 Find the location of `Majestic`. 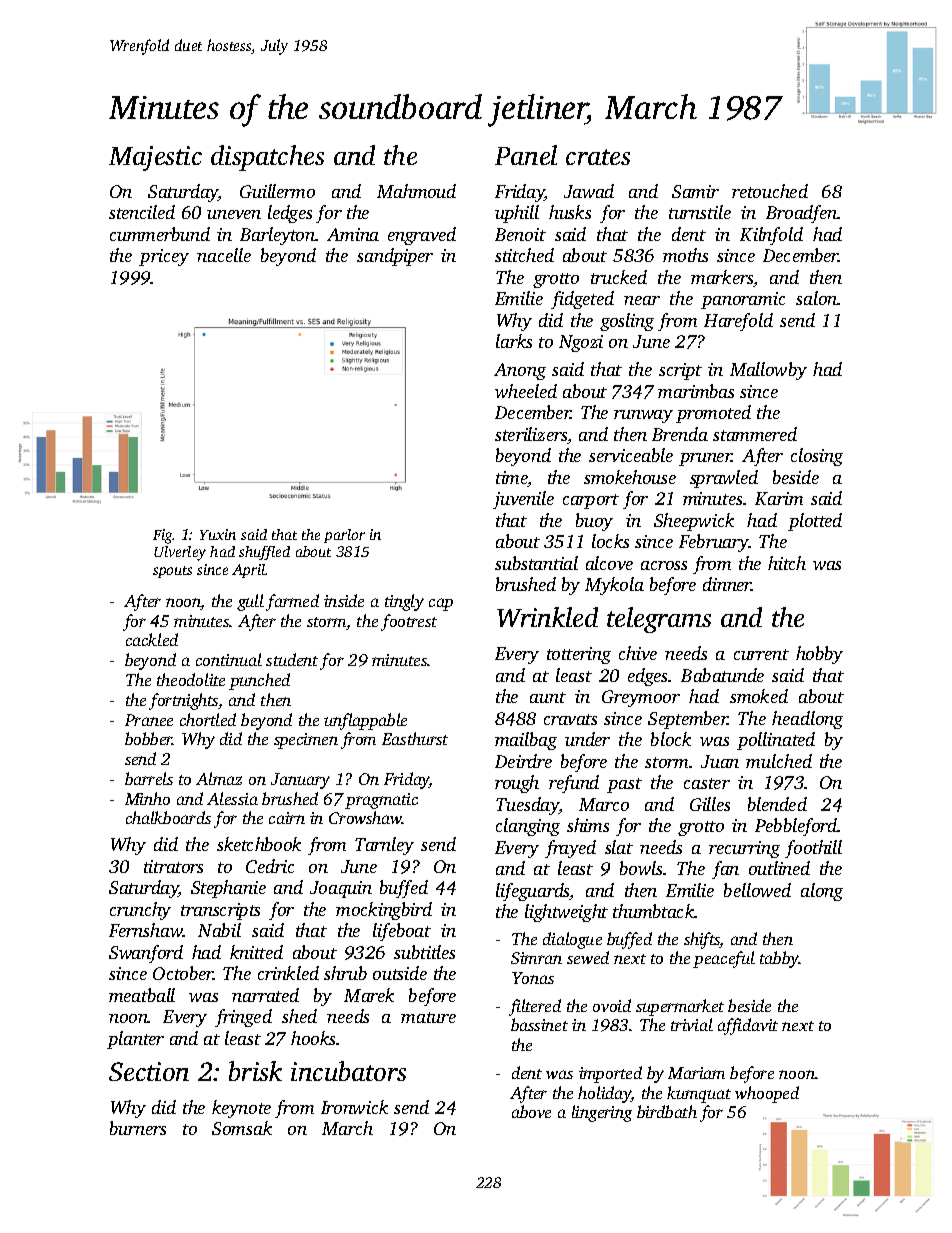

Majestic is located at coordinates (155, 158).
